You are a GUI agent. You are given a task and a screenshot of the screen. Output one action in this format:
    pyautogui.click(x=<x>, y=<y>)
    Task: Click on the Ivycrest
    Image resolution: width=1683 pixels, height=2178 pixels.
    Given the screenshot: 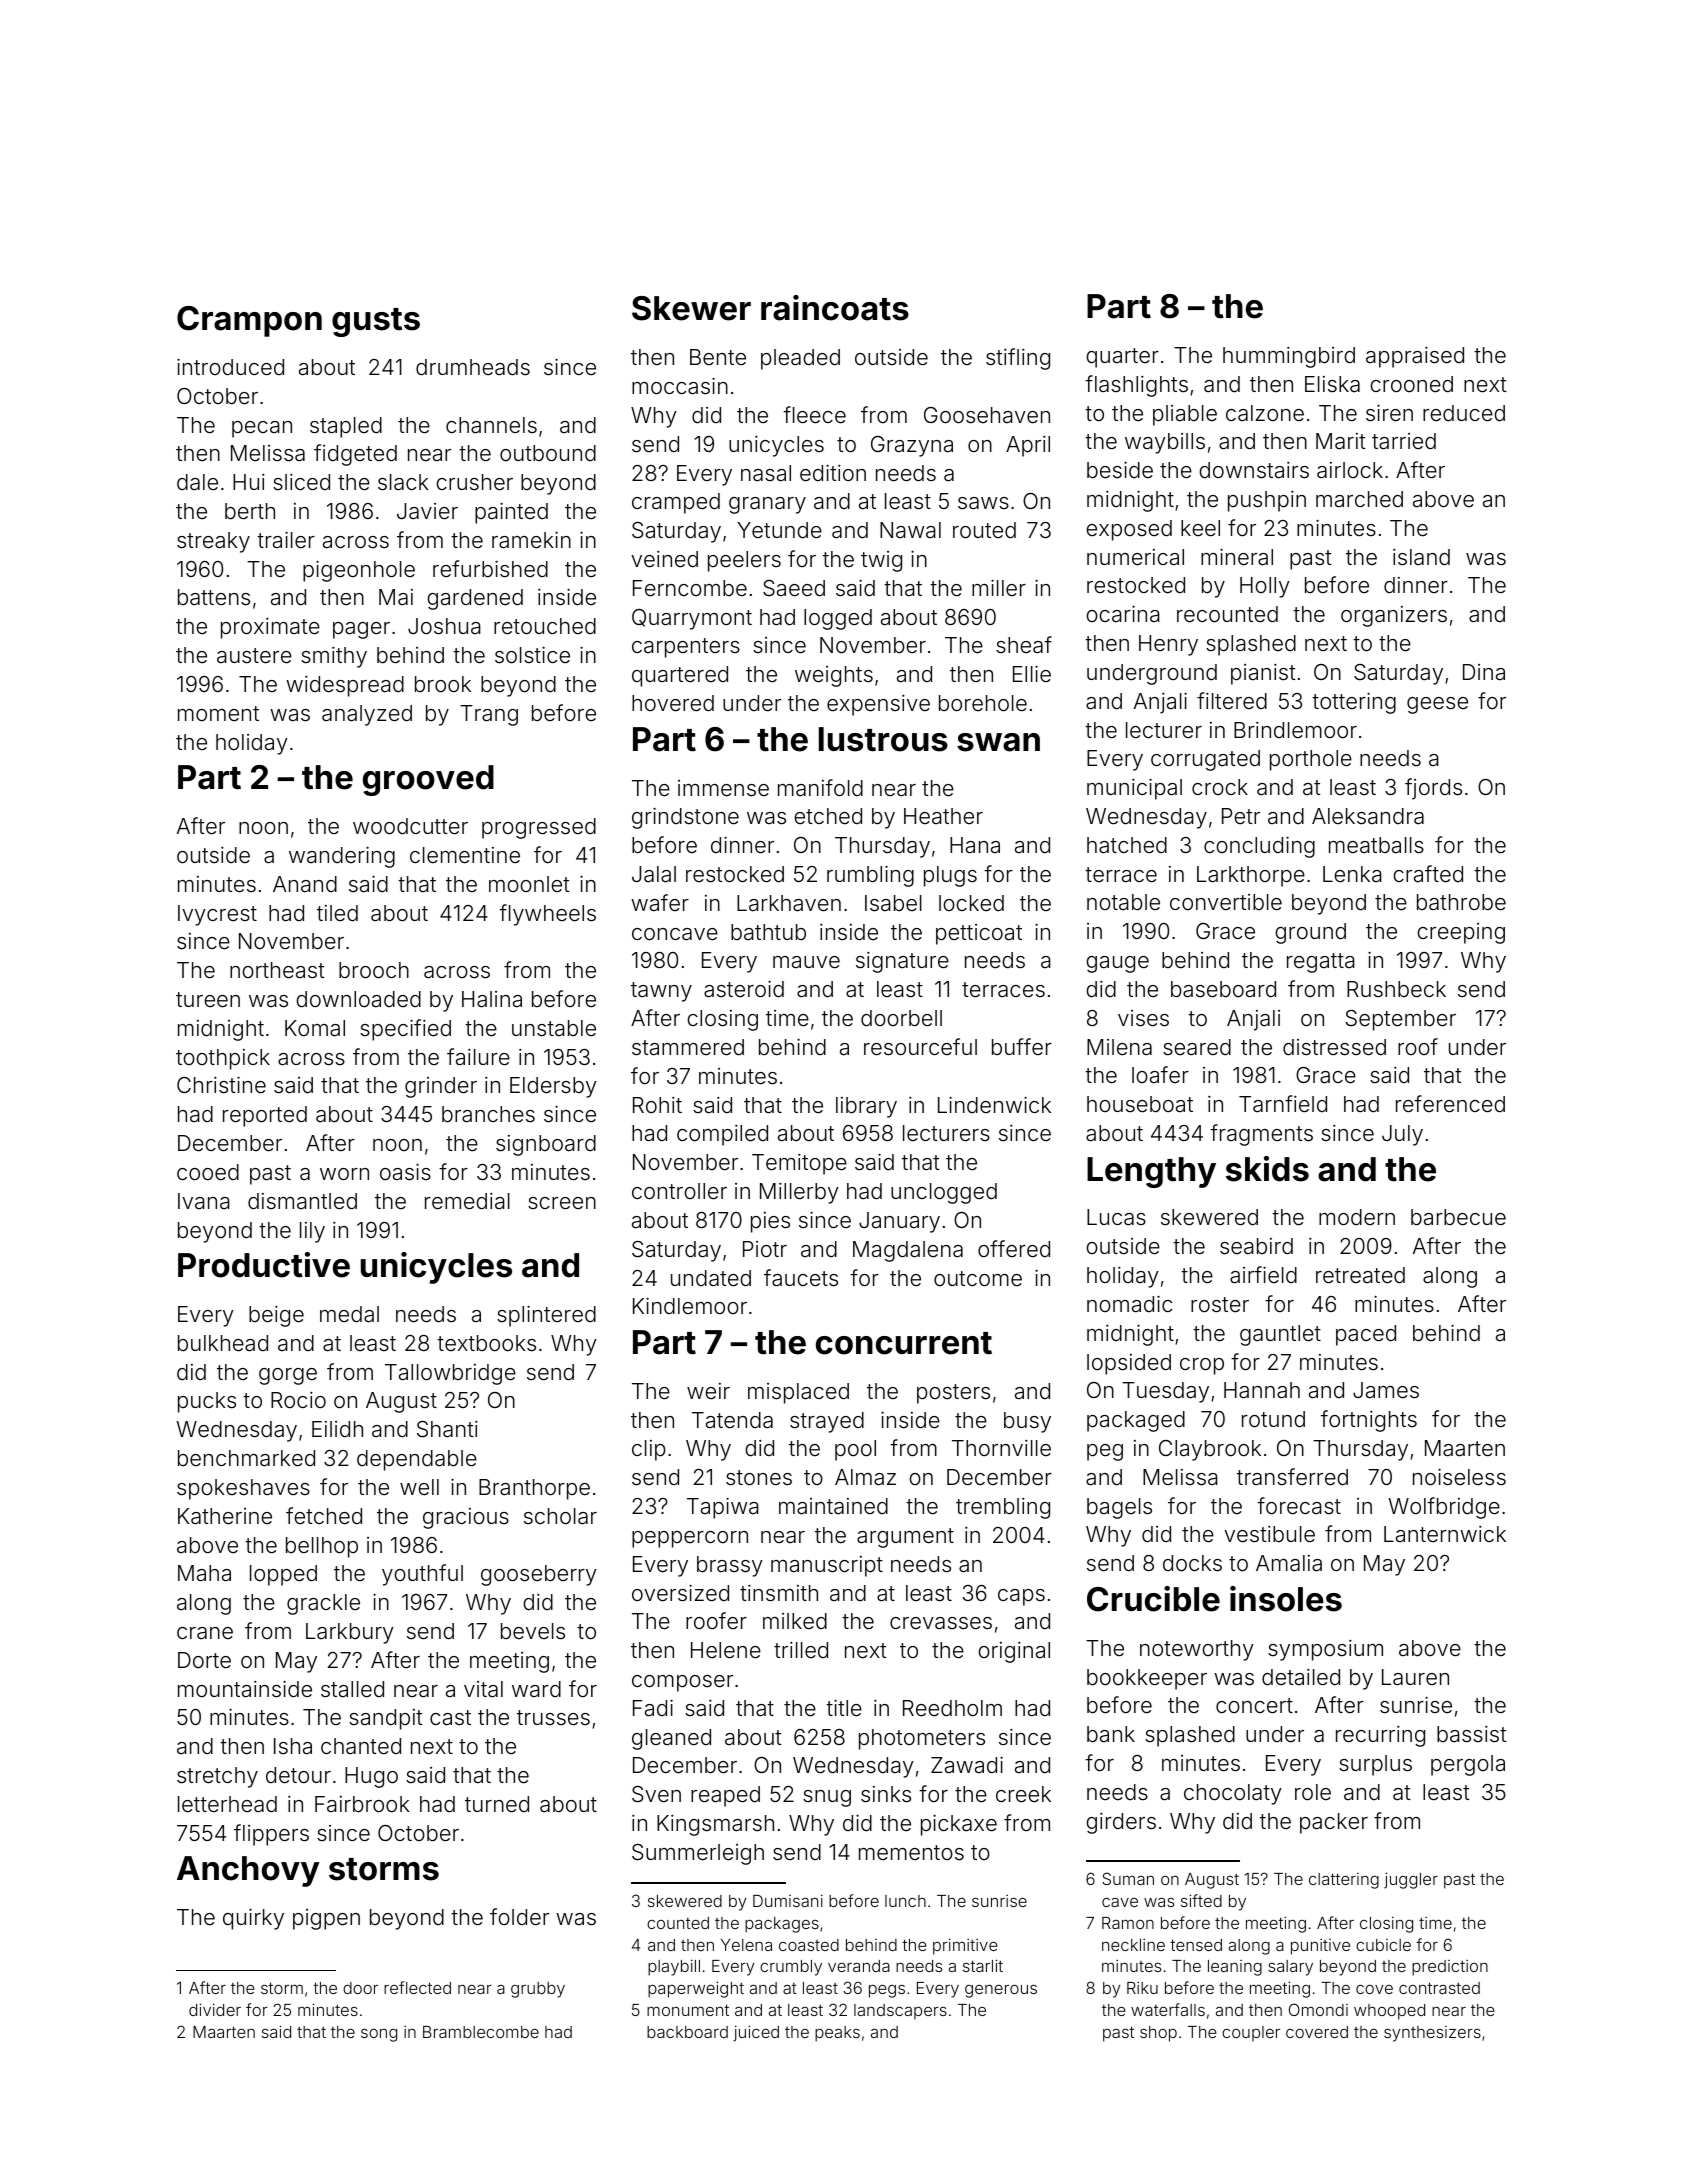 What is the action you would take?
    pyautogui.click(x=217, y=915)
